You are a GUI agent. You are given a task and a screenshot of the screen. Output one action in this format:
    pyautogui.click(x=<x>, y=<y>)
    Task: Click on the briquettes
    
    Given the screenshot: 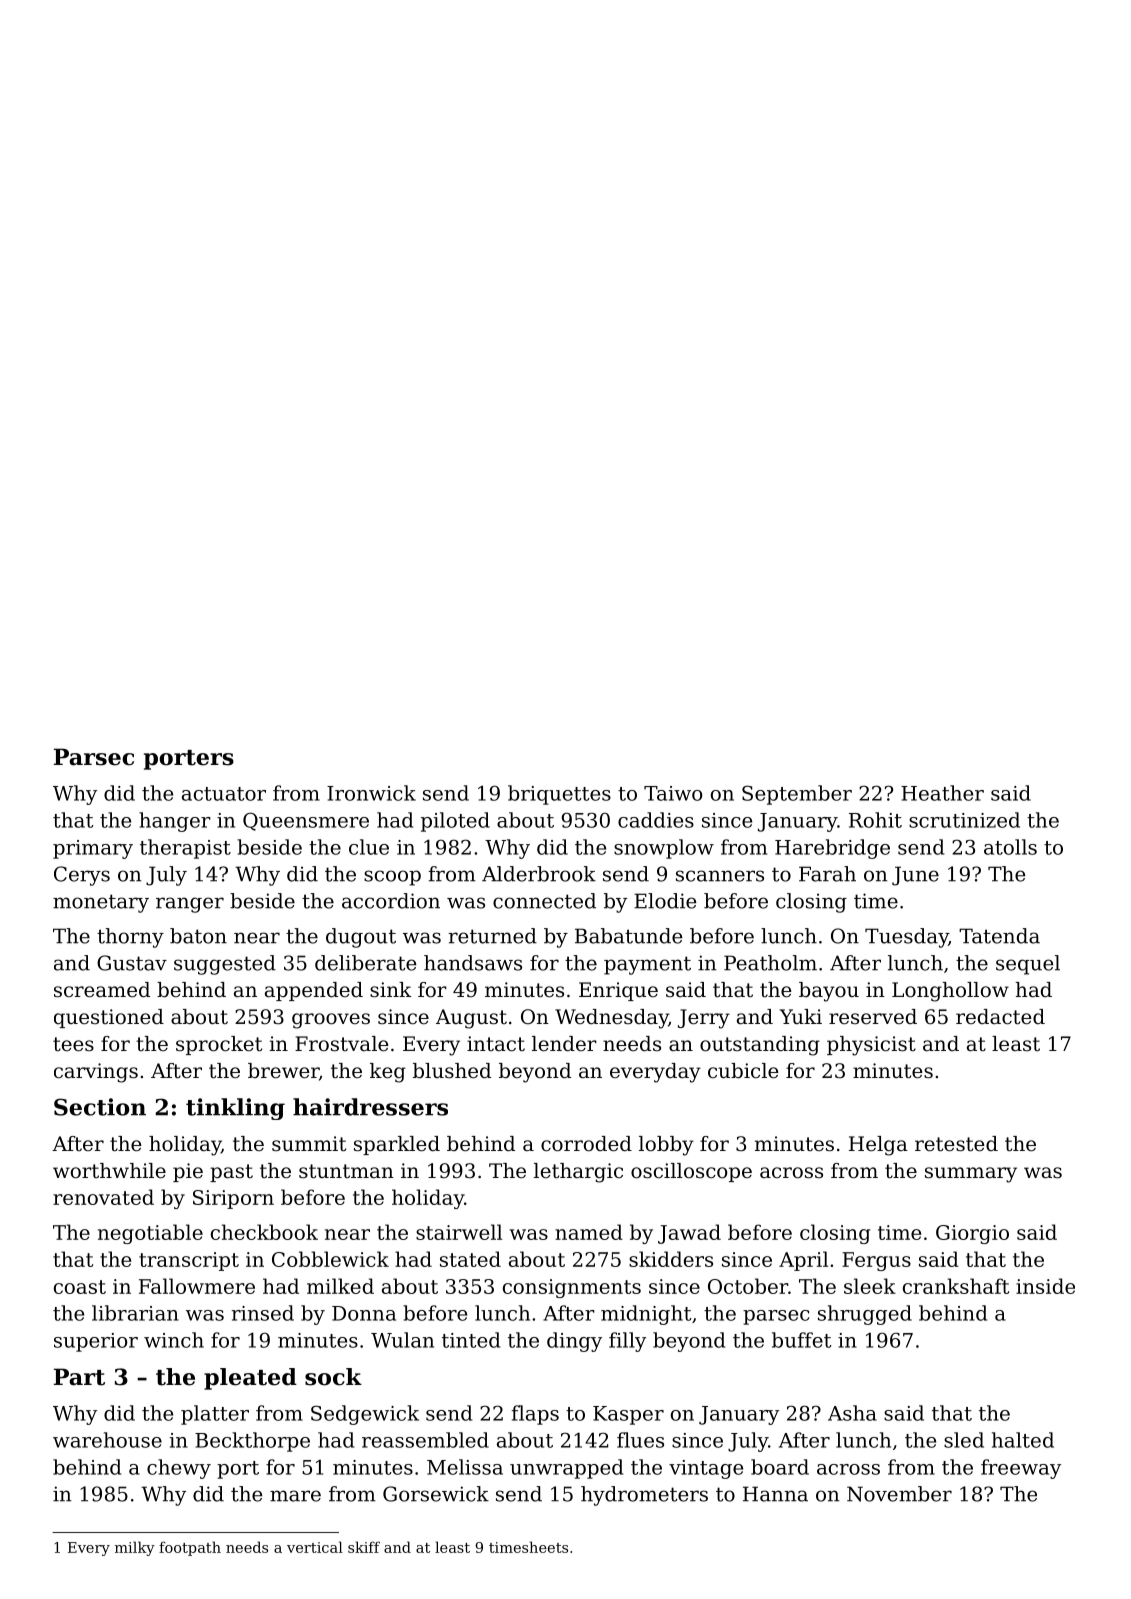 What is the action you would take?
    pyautogui.click(x=559, y=795)
